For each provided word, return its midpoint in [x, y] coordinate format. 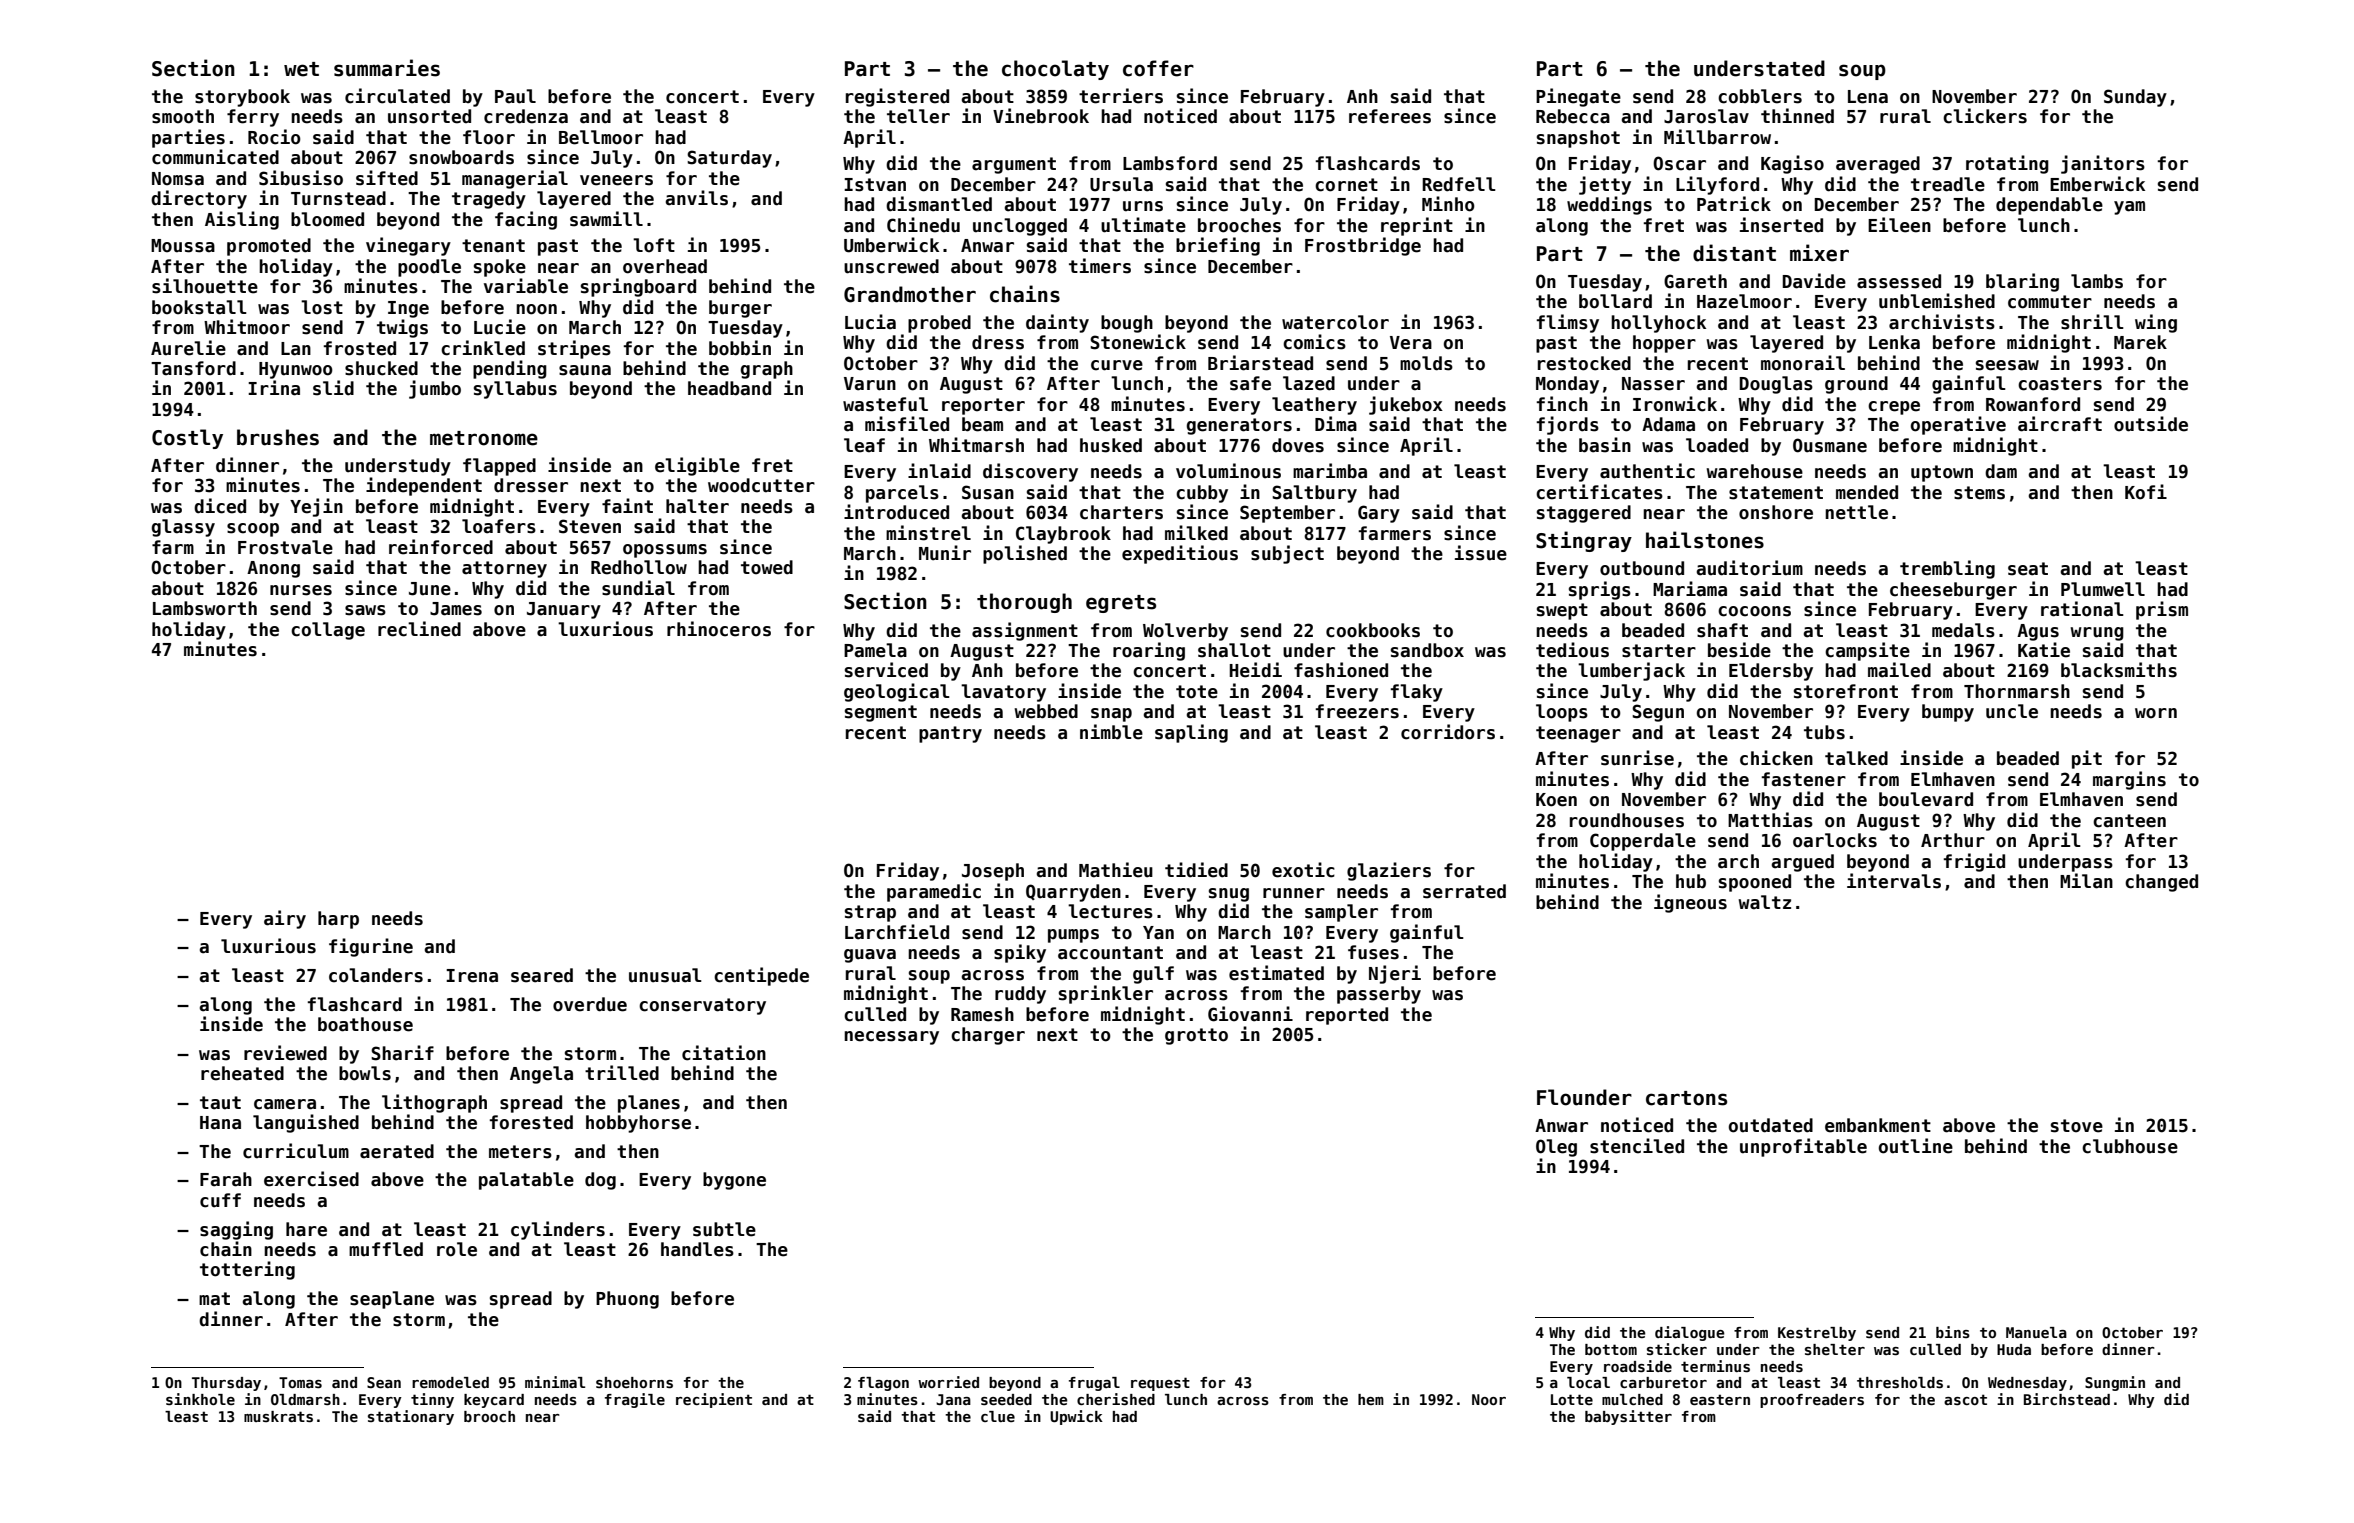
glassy [183, 528]
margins [2129, 780]
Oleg [1556, 1148]
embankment [1878, 1125]
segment [881, 713]
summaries [387, 68]
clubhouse [2130, 1146]
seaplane [392, 1300]
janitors [2103, 164]
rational [2082, 609]
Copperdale [1643, 842]
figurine [371, 947]
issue [1481, 553]
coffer [1158, 68]
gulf [1153, 975]
